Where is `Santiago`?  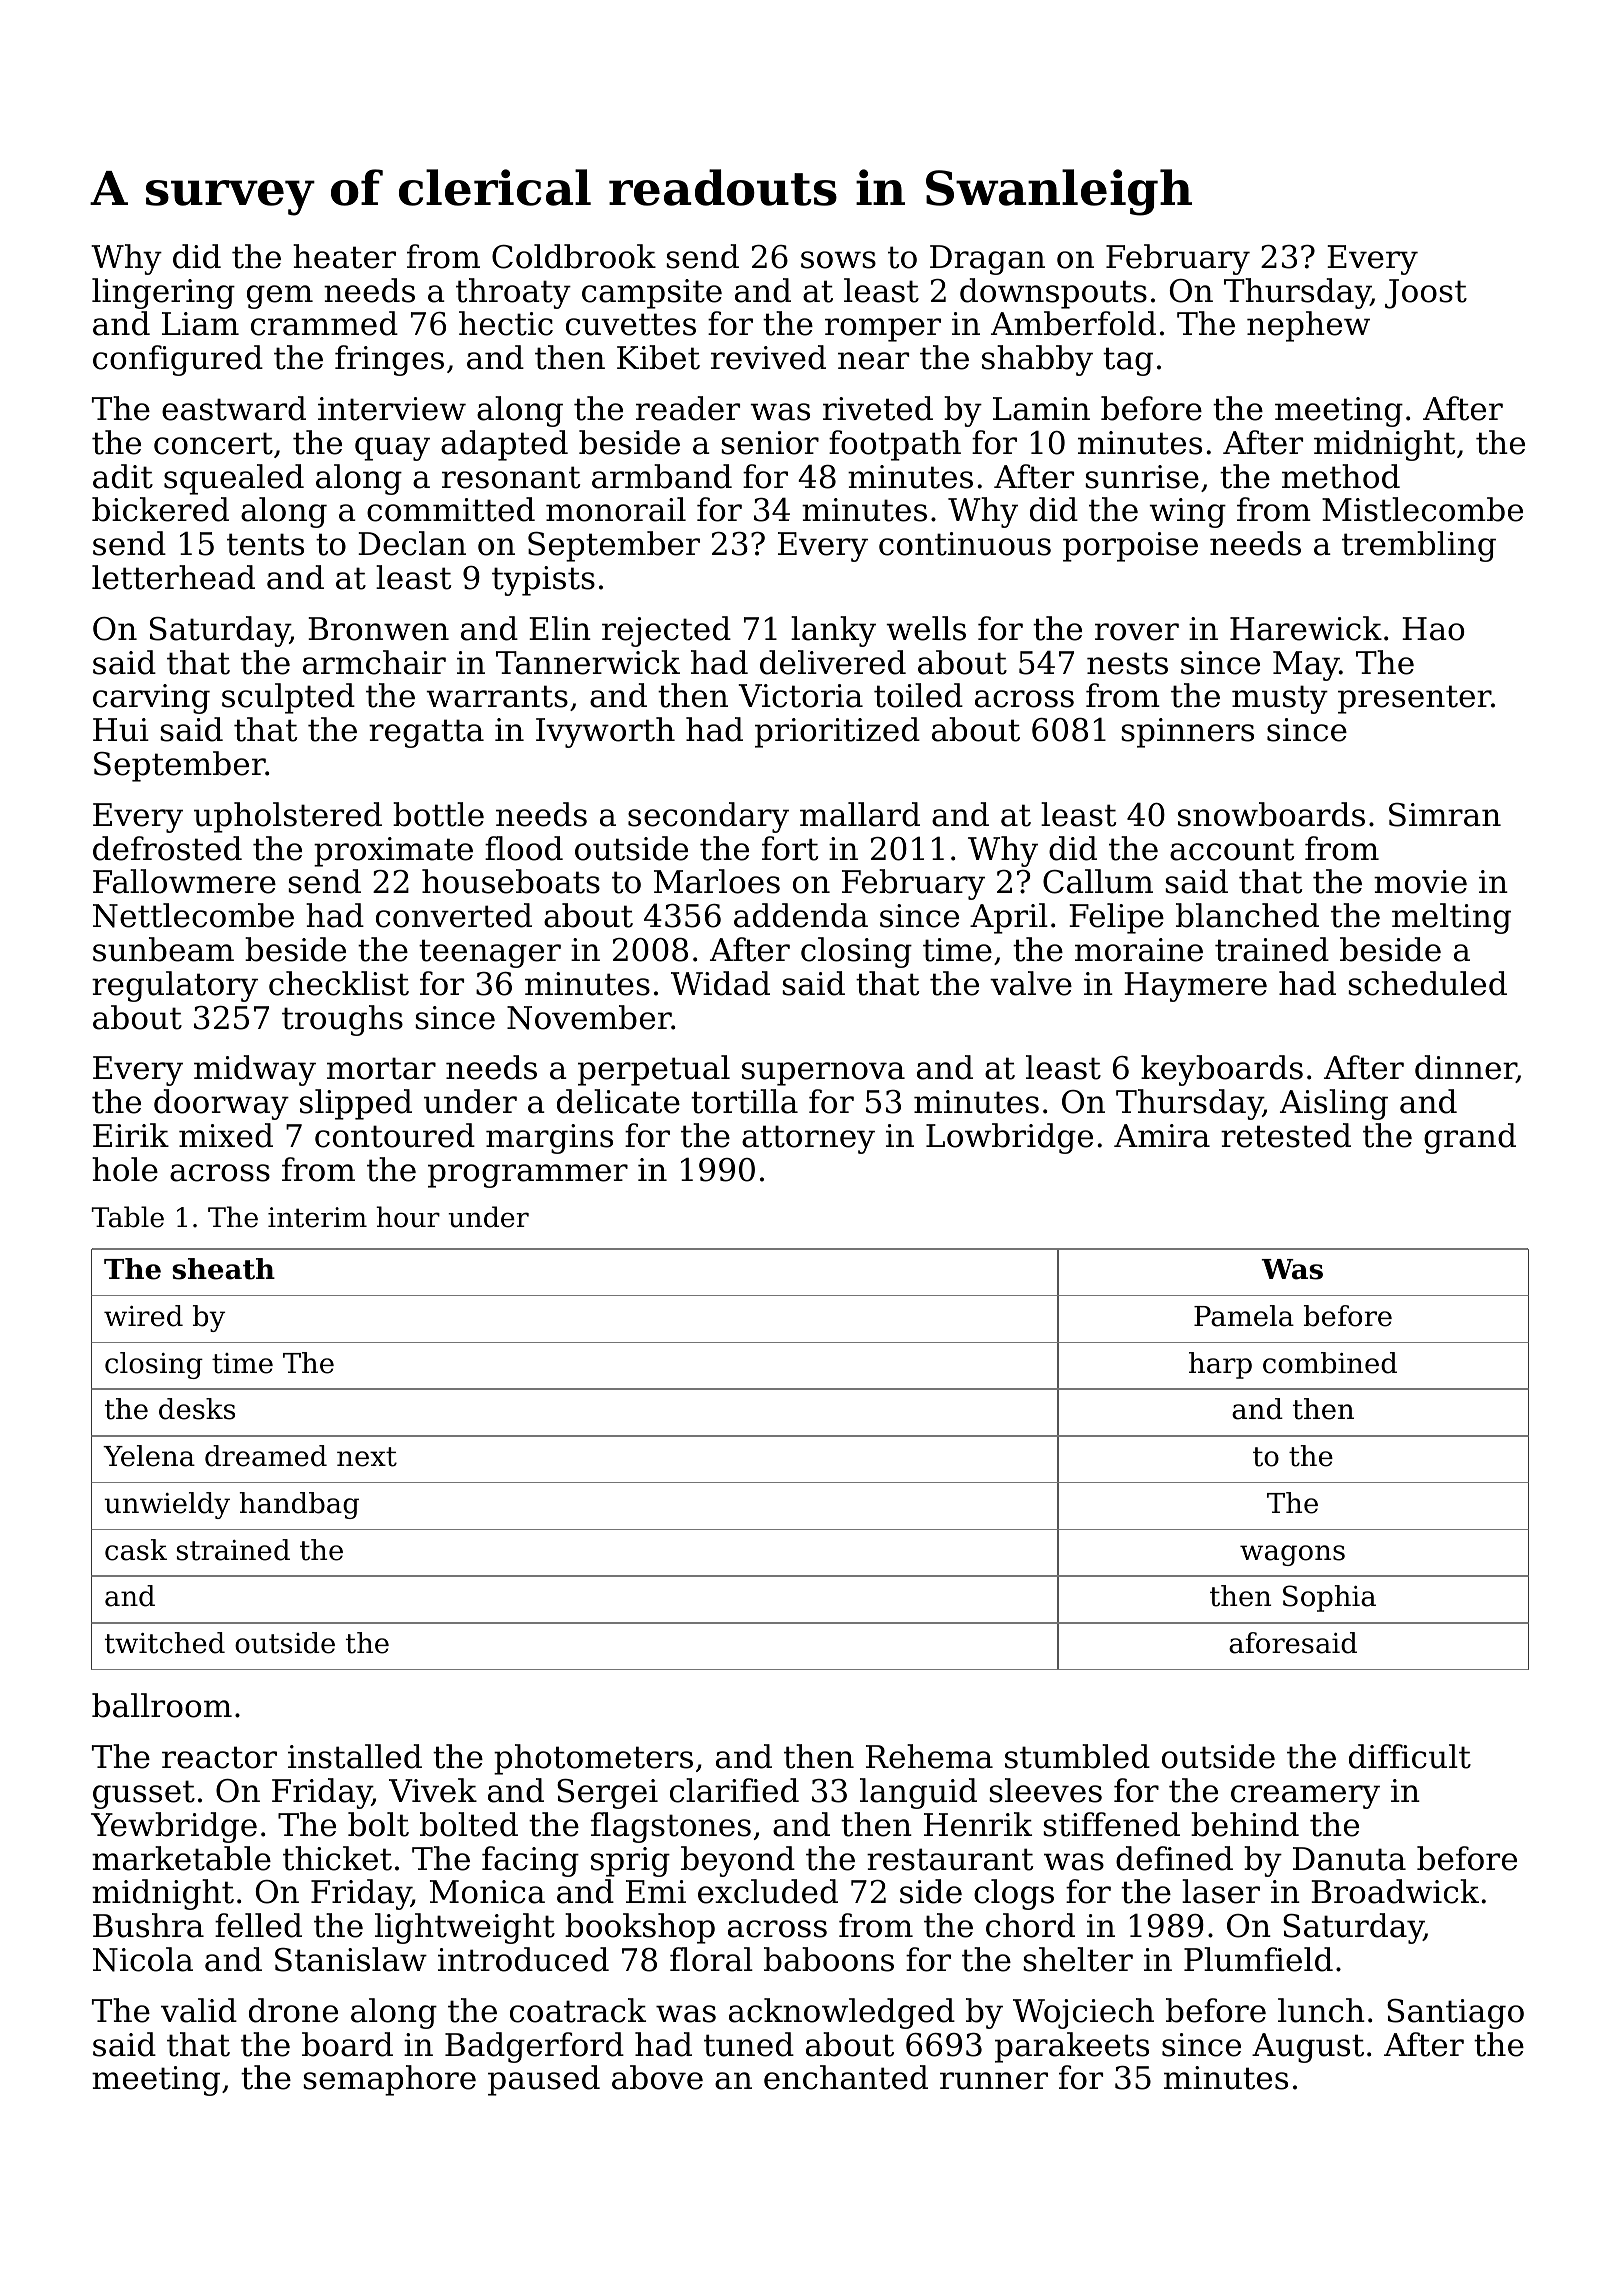 Santiago is located at coordinates (1455, 2014).
